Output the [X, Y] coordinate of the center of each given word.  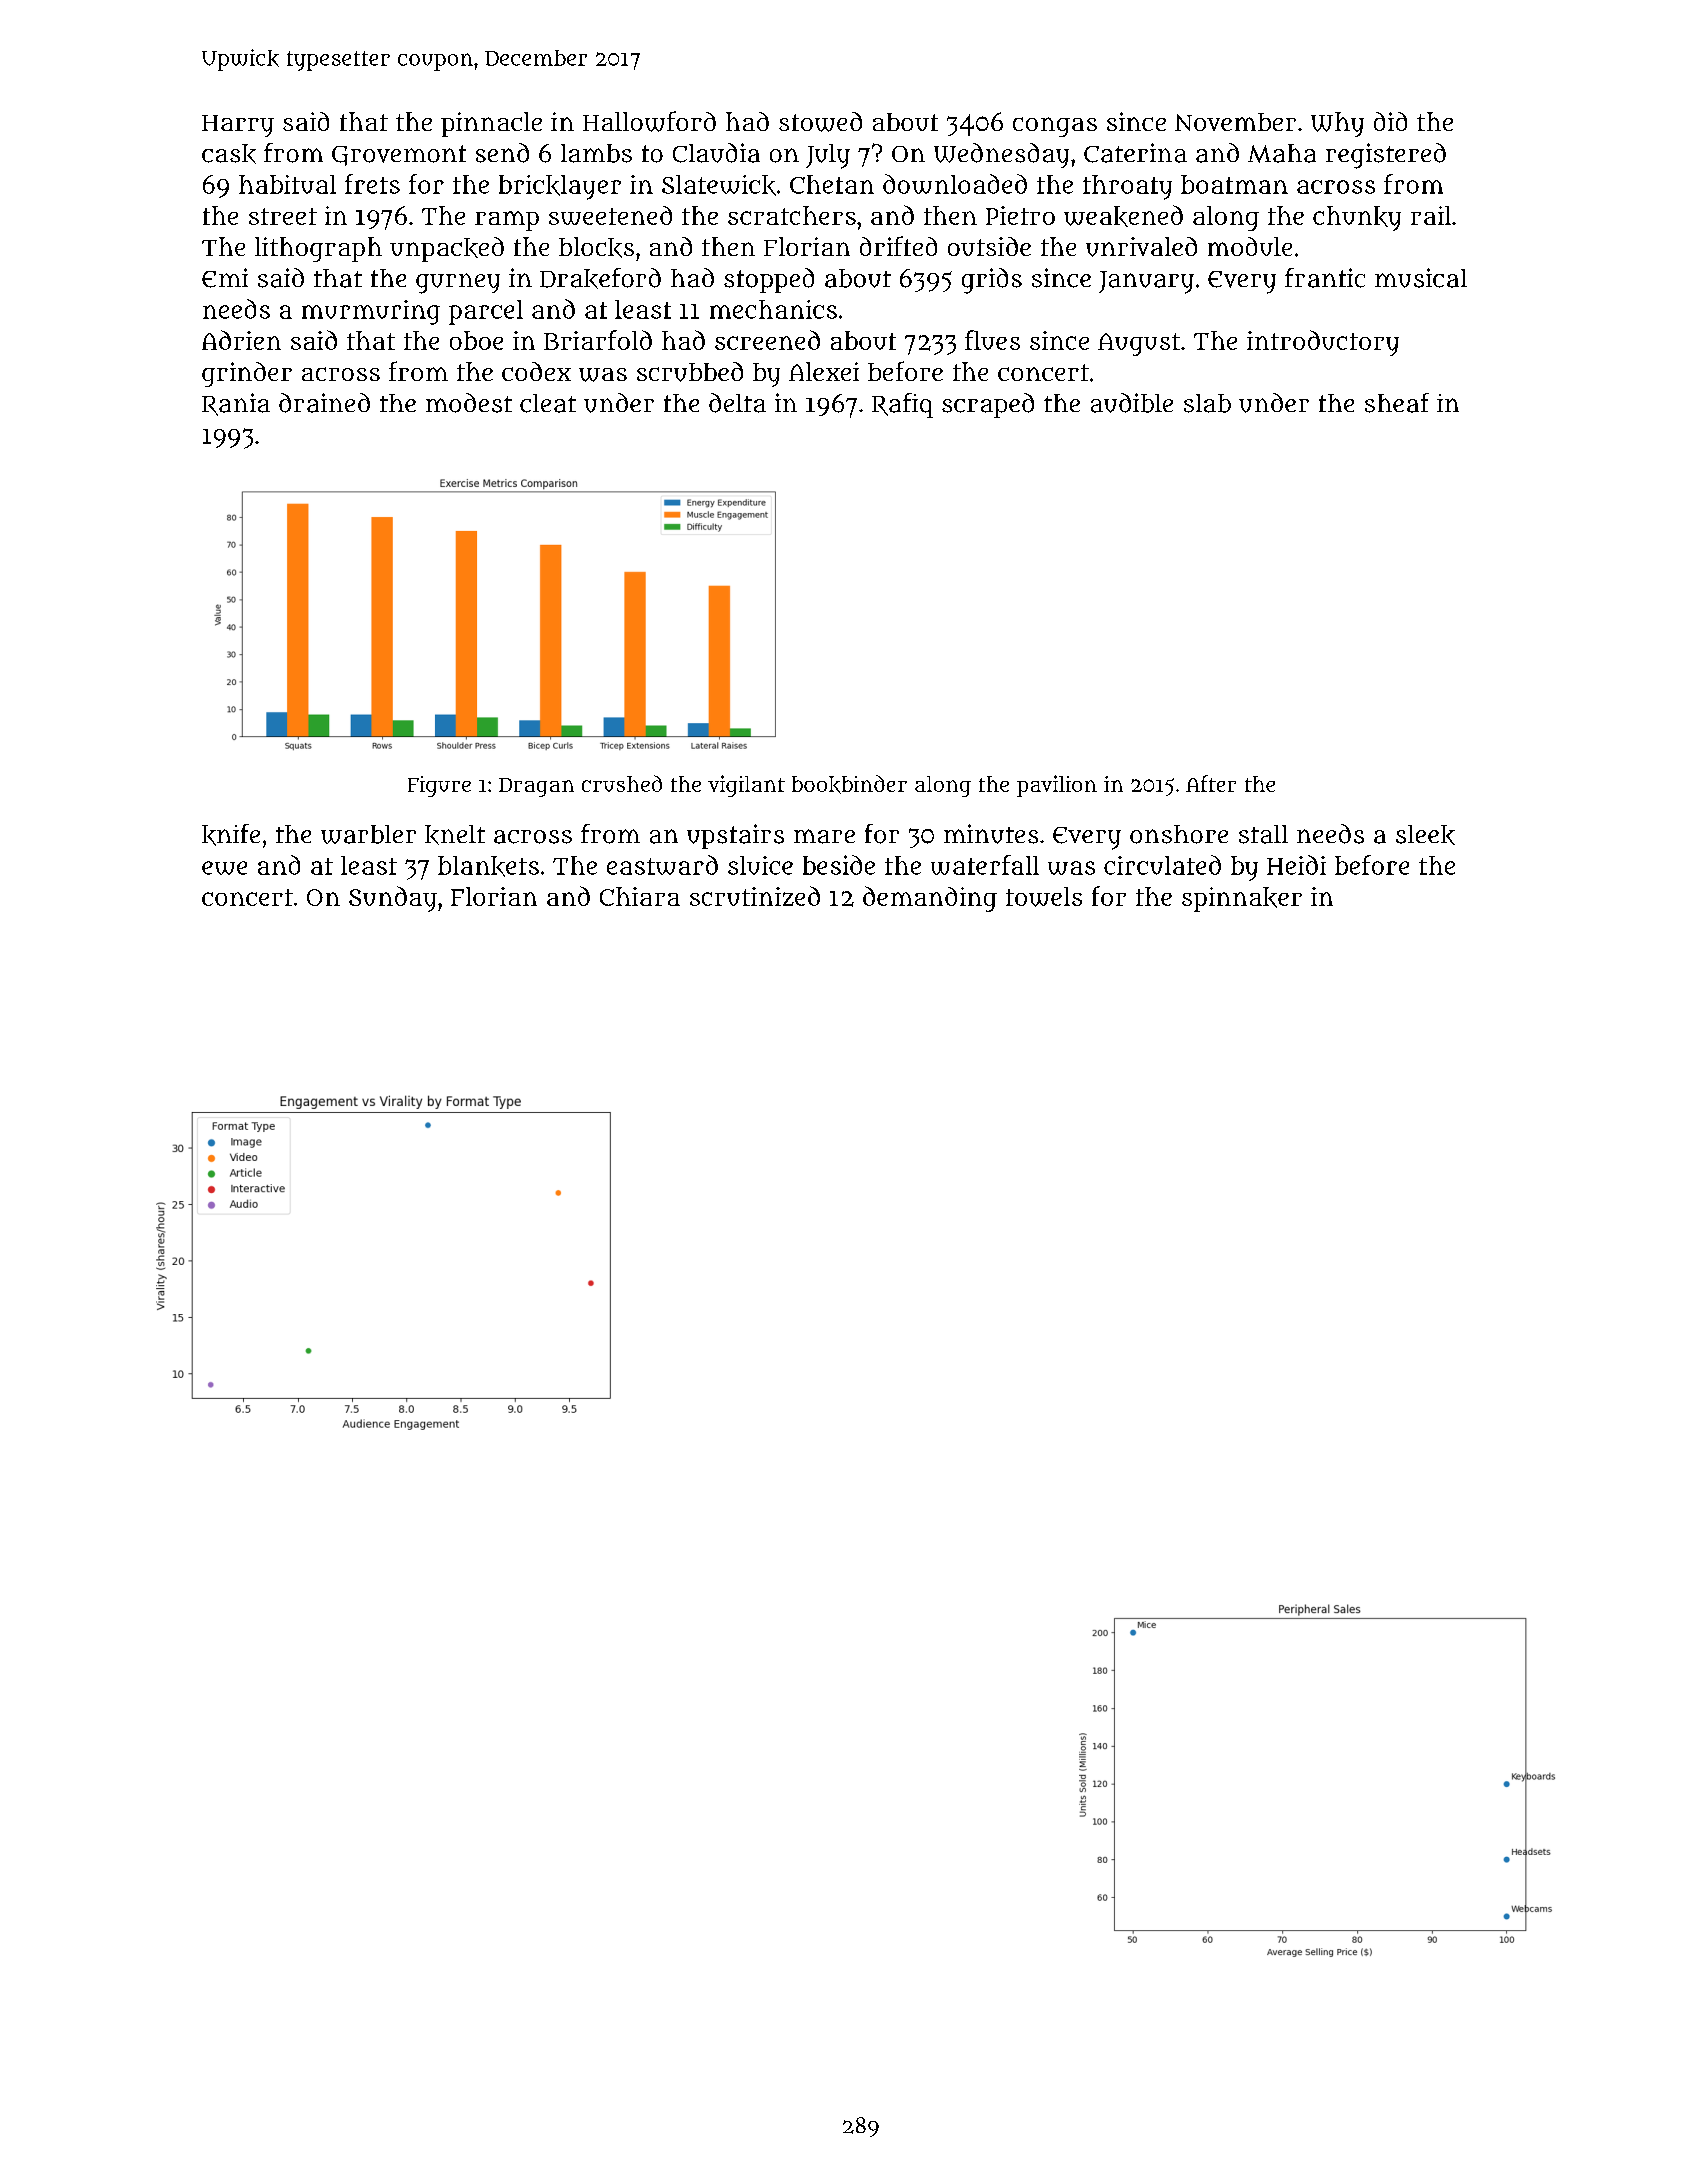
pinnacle [491, 124]
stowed [820, 122]
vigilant [746, 786]
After [1211, 783]
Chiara [640, 896]
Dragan [536, 787]
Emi [225, 278]
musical [1421, 278]
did [1390, 121]
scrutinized [755, 896]
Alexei [824, 371]
